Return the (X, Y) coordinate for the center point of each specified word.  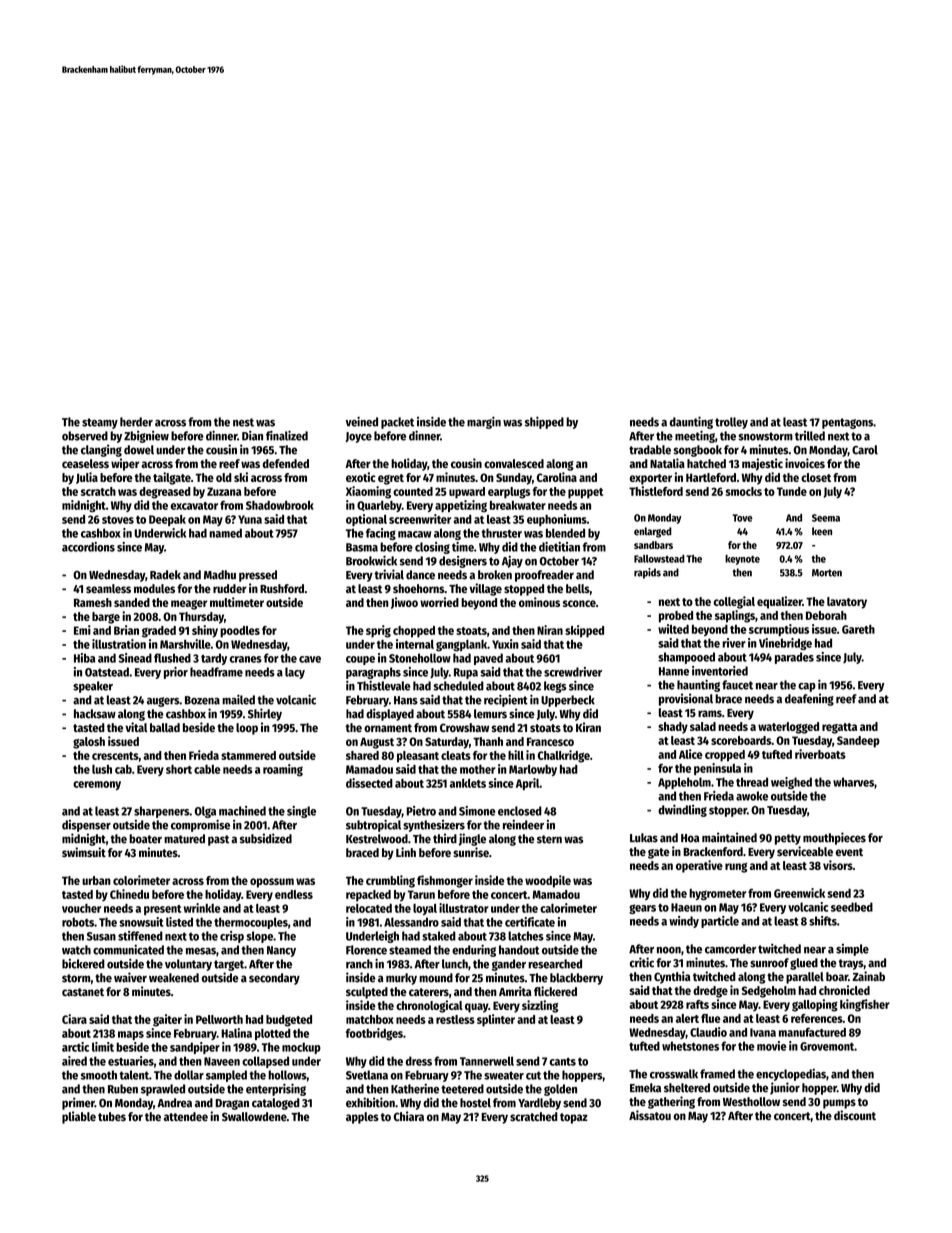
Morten (827, 573)
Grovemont (827, 1046)
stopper (728, 811)
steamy (100, 423)
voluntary (188, 965)
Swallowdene (254, 1116)
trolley (731, 423)
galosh (89, 743)
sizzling (540, 1006)
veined (362, 421)
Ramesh (93, 602)
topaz (574, 1118)
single (301, 812)
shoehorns (418, 588)
